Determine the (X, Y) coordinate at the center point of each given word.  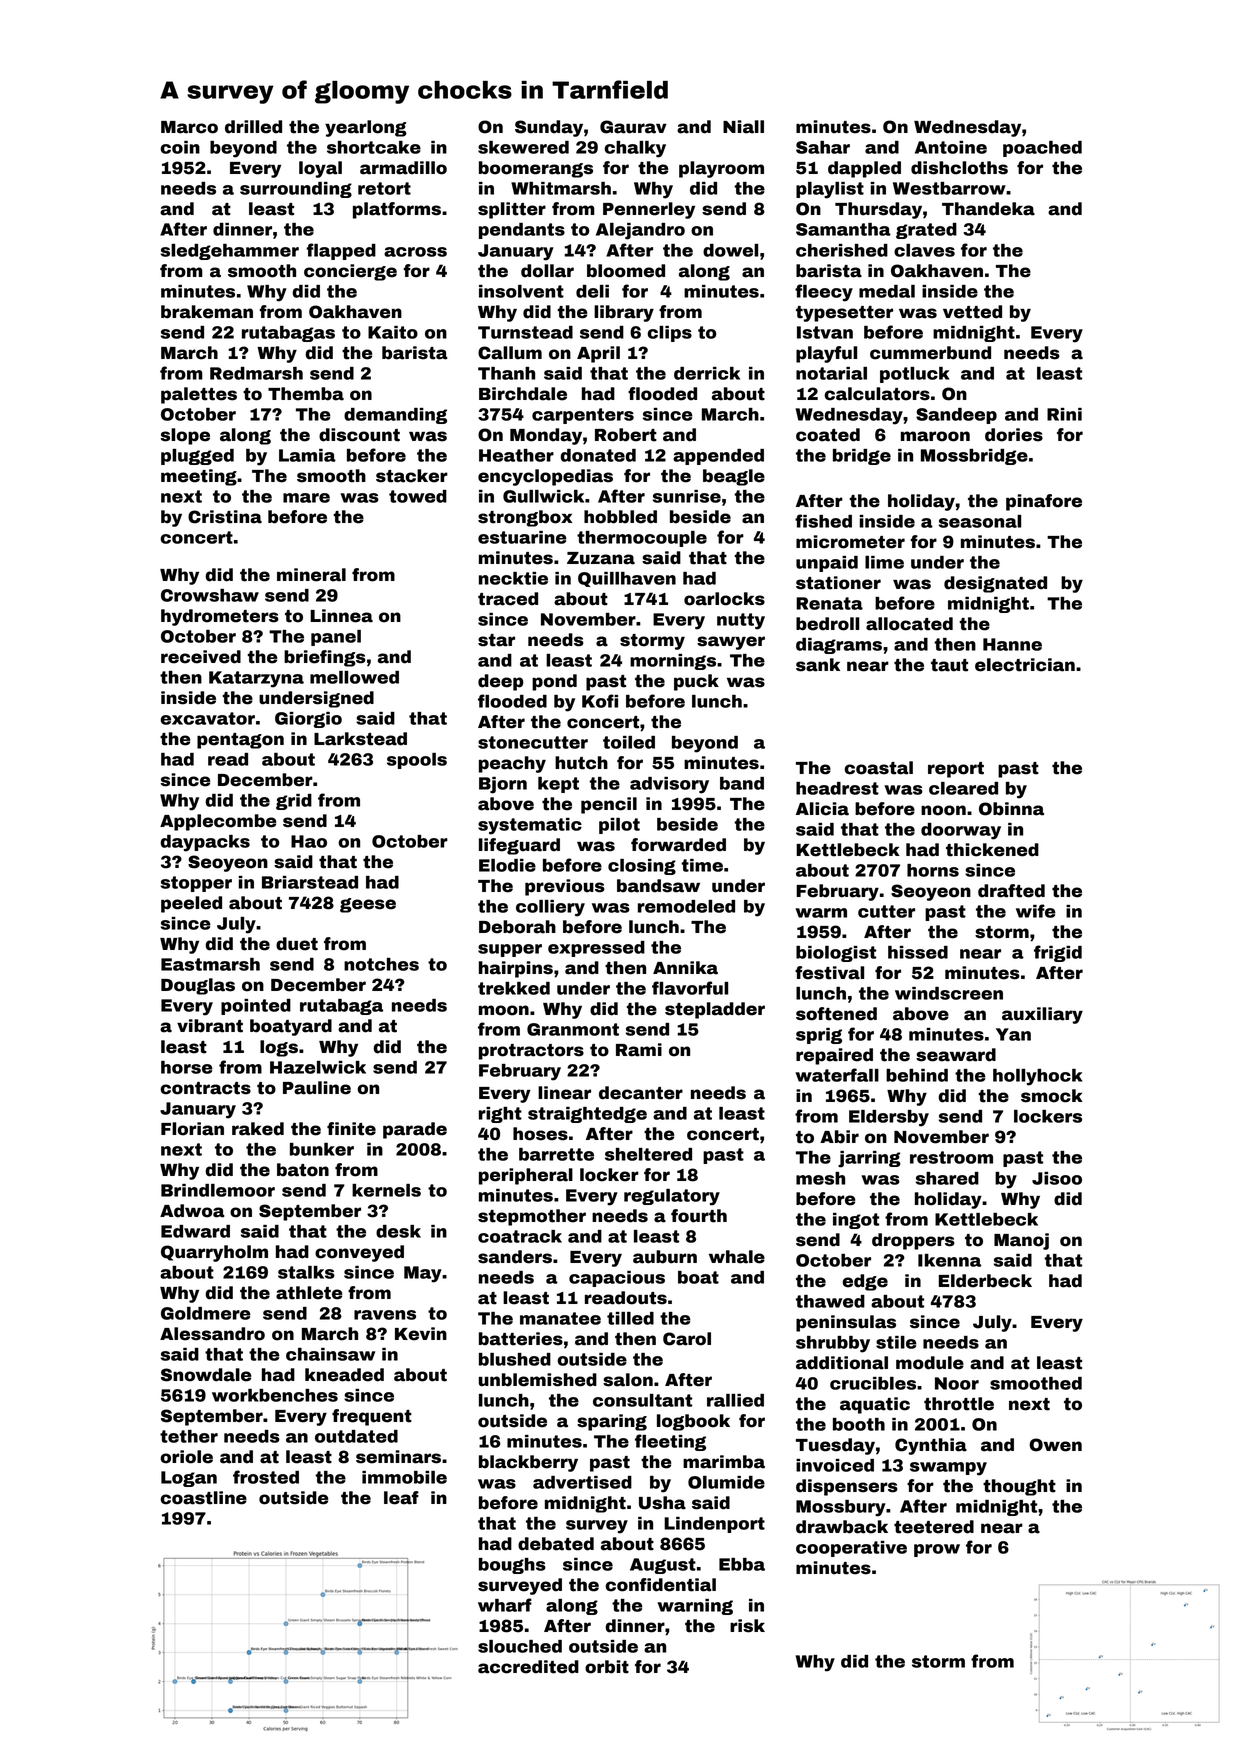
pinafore (1044, 502)
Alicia (822, 809)
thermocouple (642, 539)
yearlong (366, 128)
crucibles (873, 1383)
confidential (660, 1585)
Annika (685, 968)
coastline (203, 1498)
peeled (191, 904)
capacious (617, 1279)
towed (418, 496)
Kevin (421, 1334)
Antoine (951, 147)
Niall (743, 127)
